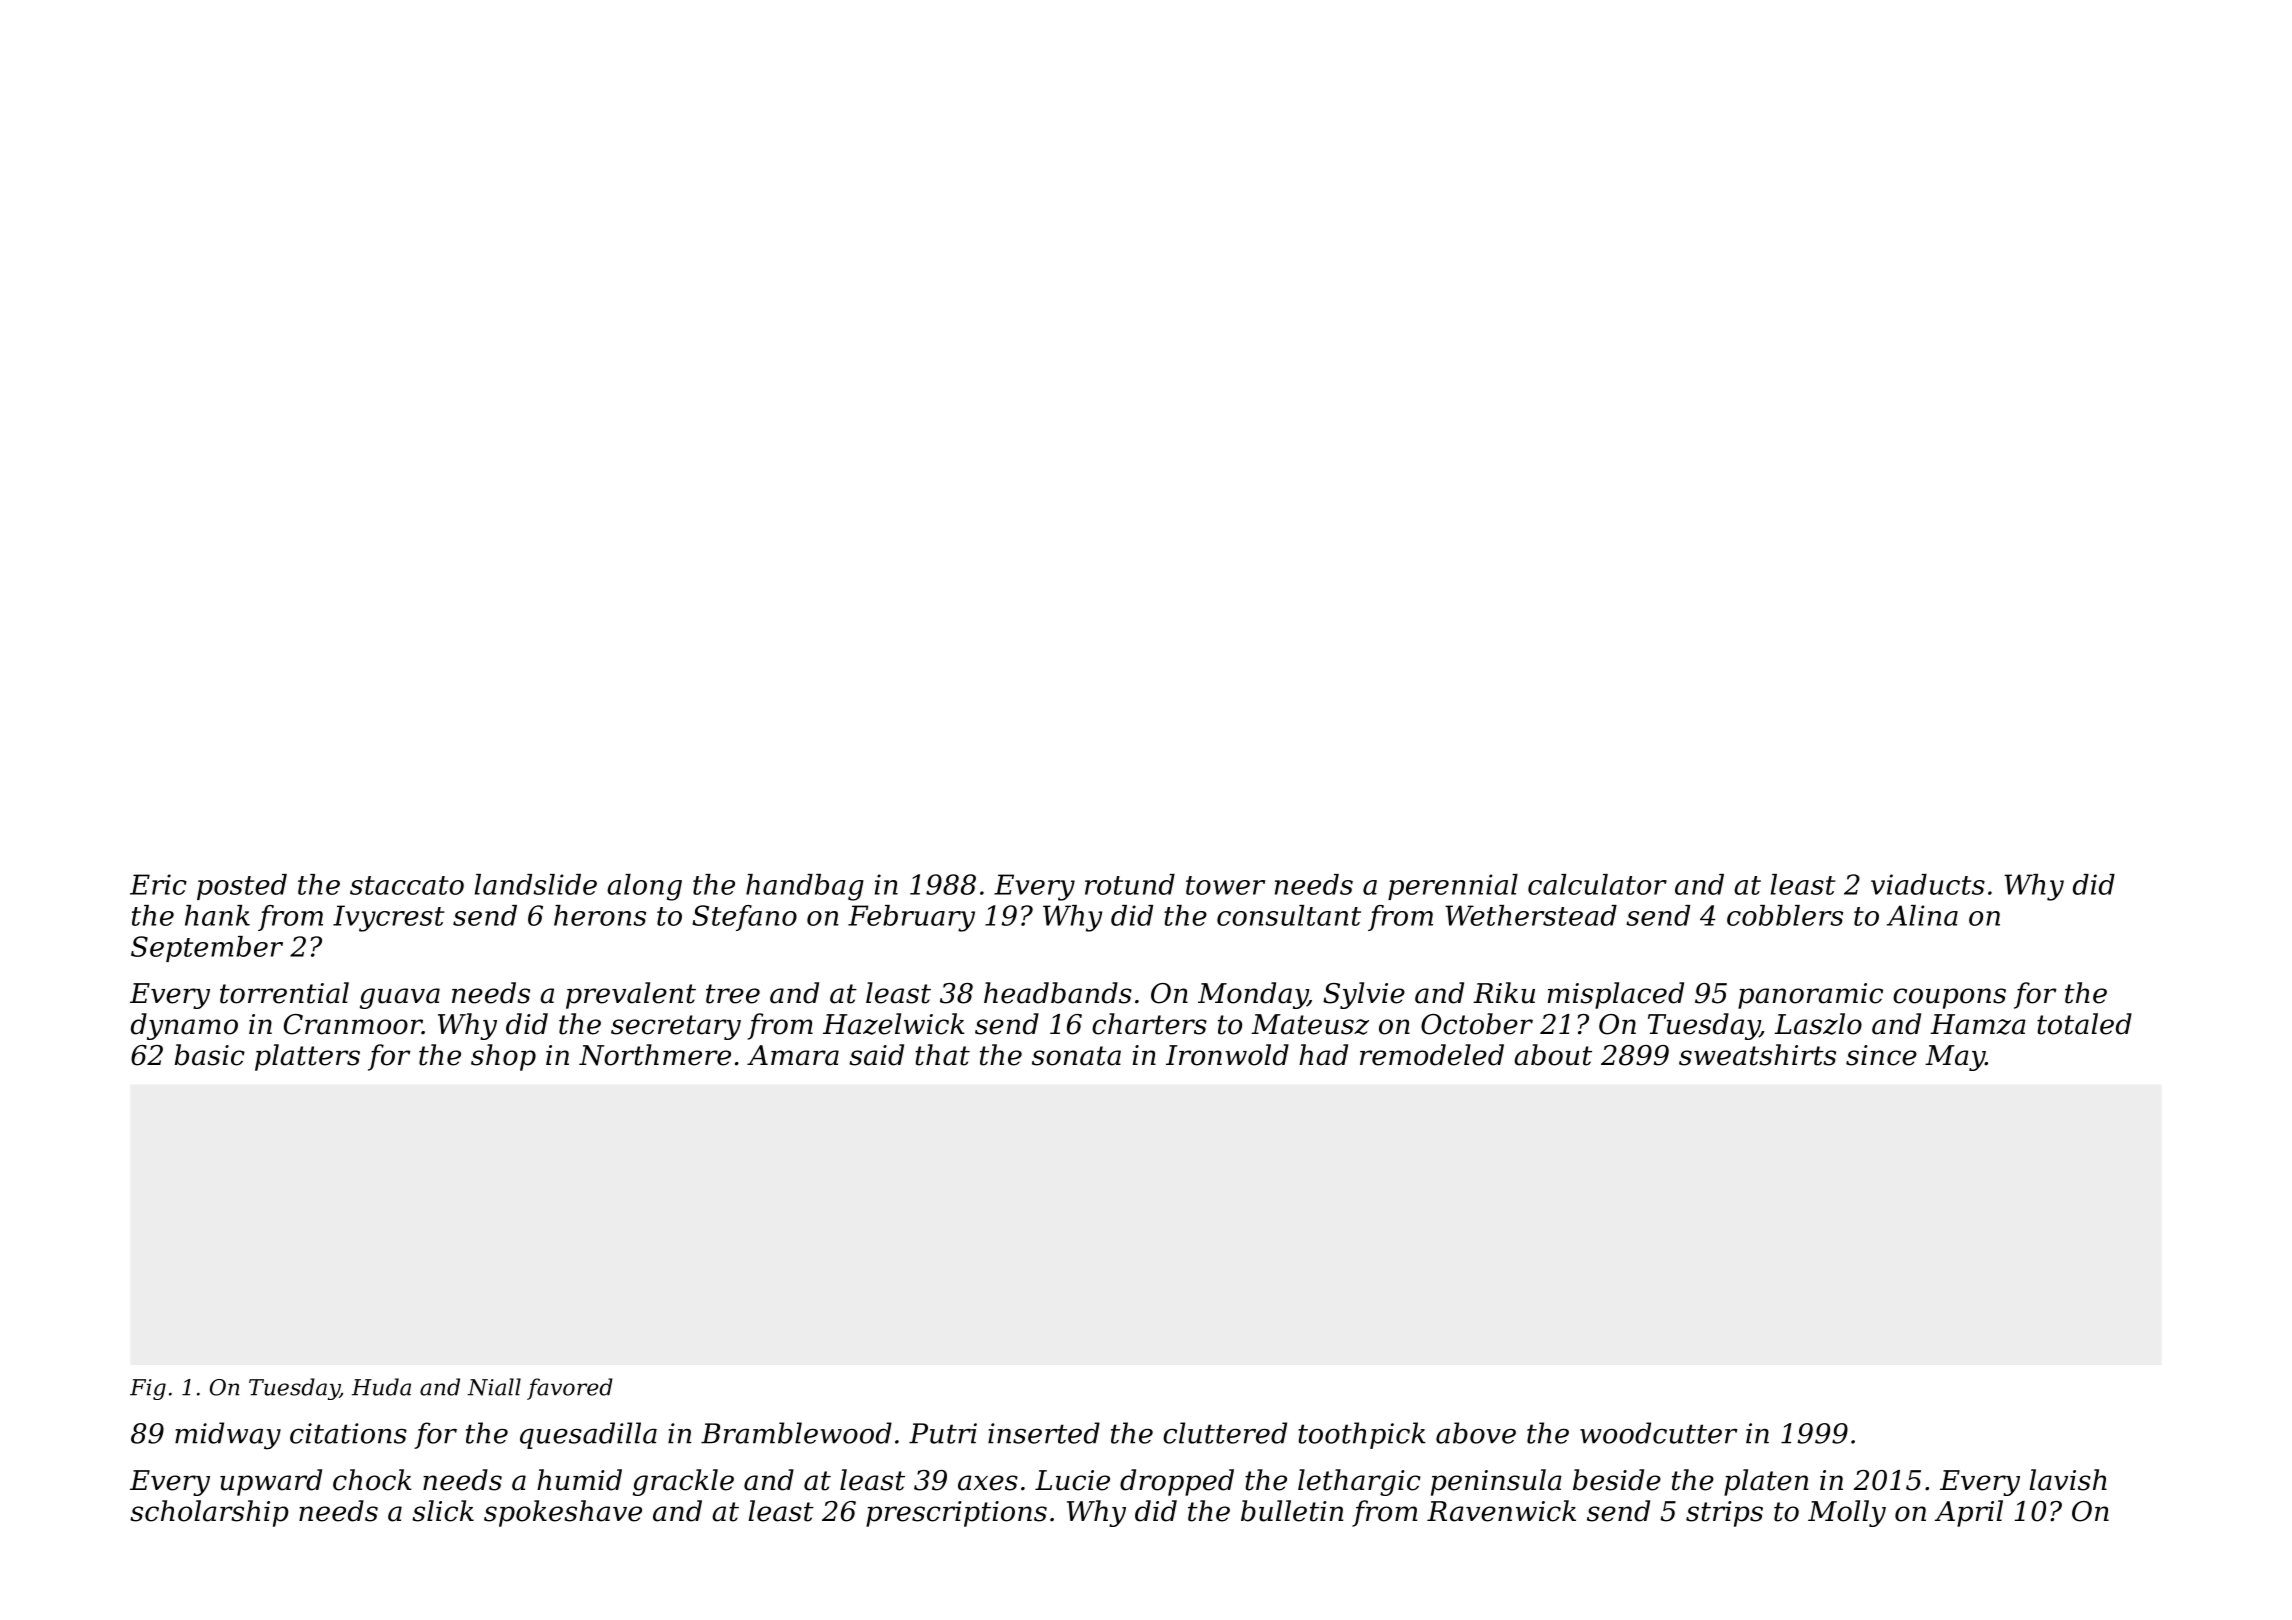  Describe the element at coordinates (381, 1387) in the page. I see `Huda` at that location.
